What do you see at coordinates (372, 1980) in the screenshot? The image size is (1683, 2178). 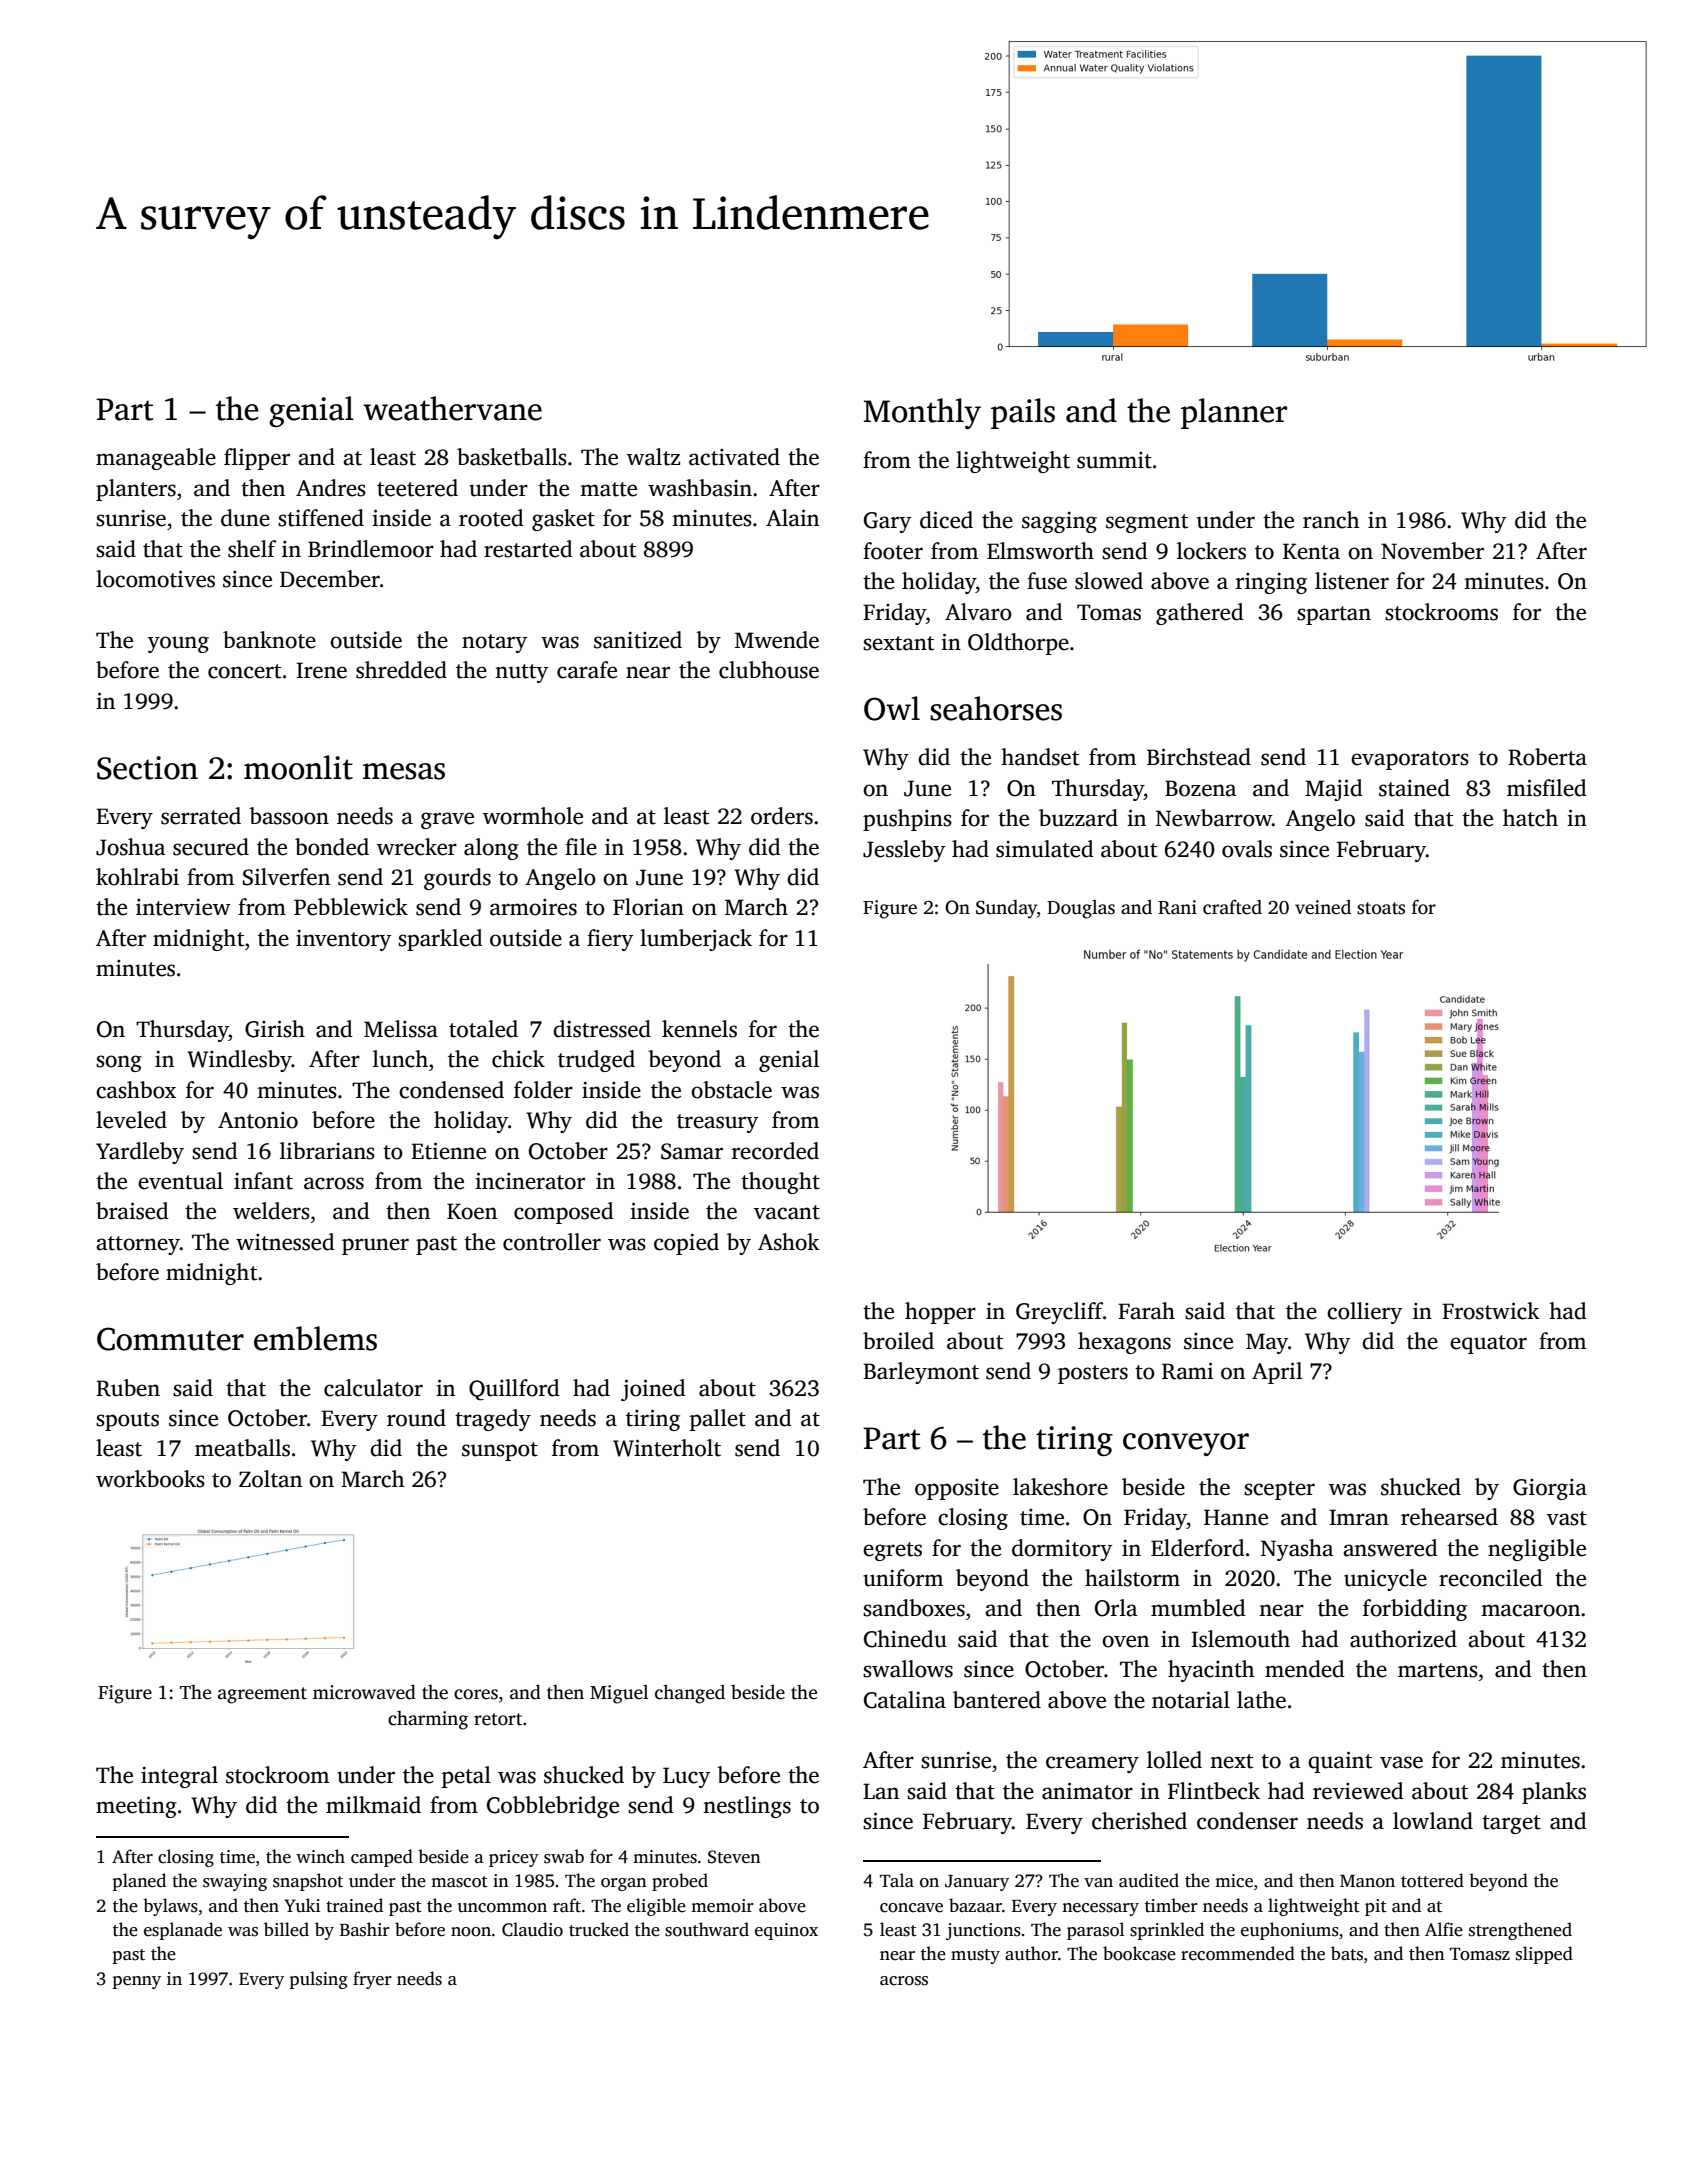 I see `fryer` at bounding box center [372, 1980].
